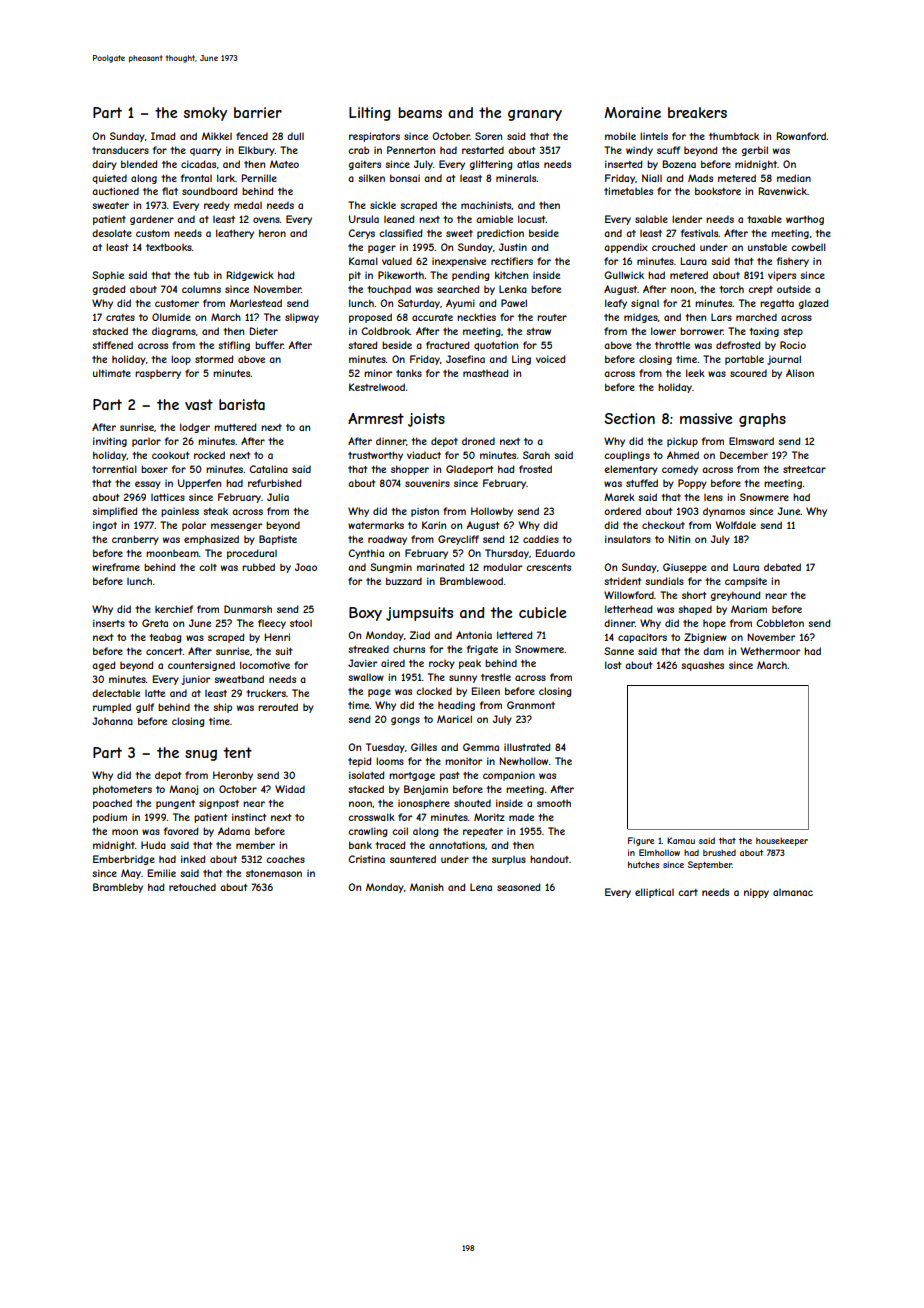 This image has height=1308, width=924. What do you see at coordinates (794, 178) in the image?
I see `median` at bounding box center [794, 178].
